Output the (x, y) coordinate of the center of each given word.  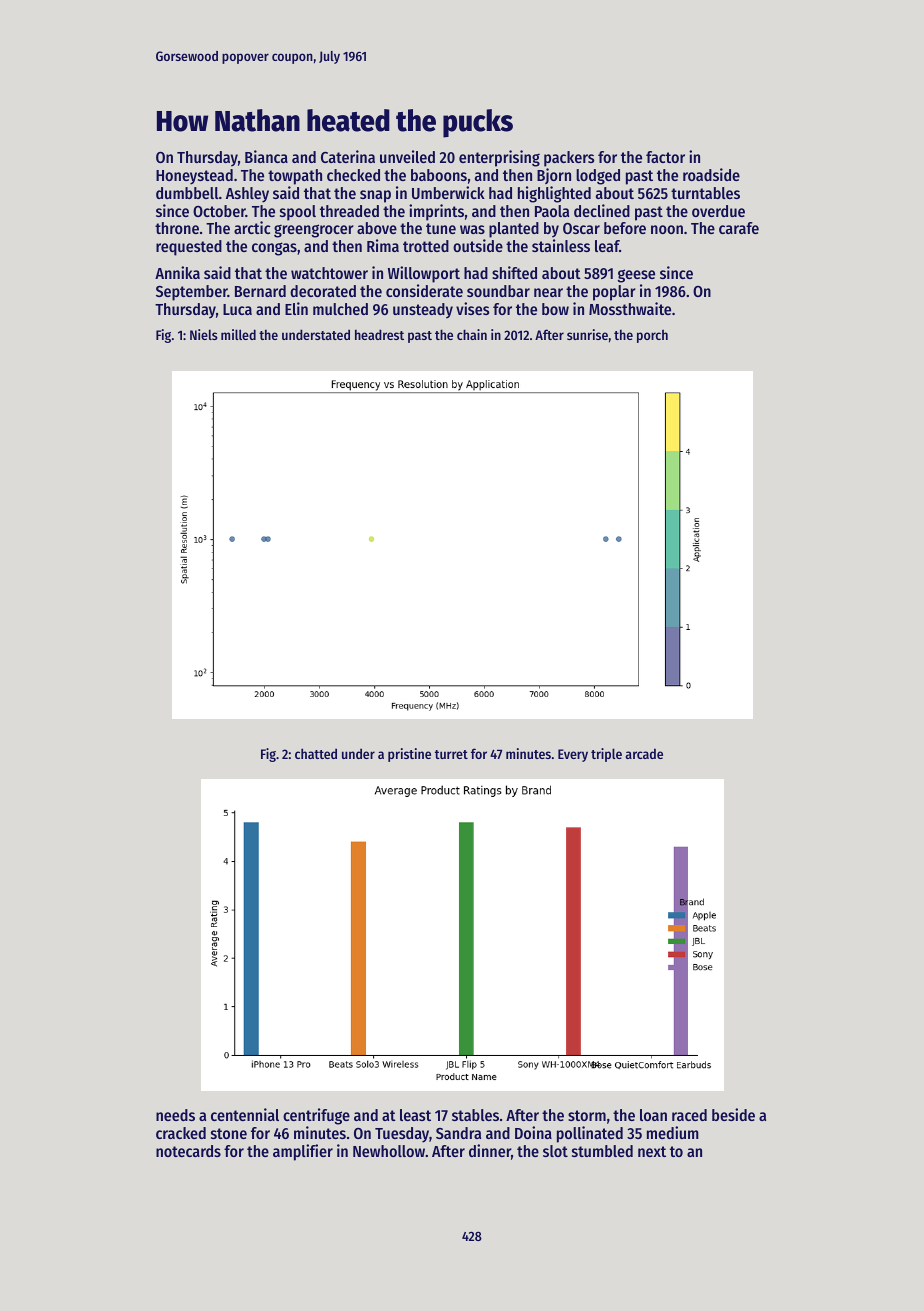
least (415, 1115)
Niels (204, 334)
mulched (340, 309)
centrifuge (316, 1116)
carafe (739, 228)
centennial (245, 1114)
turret (451, 754)
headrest (379, 334)
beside (733, 1114)
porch (652, 336)
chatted (316, 753)
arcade (644, 753)
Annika (177, 272)
